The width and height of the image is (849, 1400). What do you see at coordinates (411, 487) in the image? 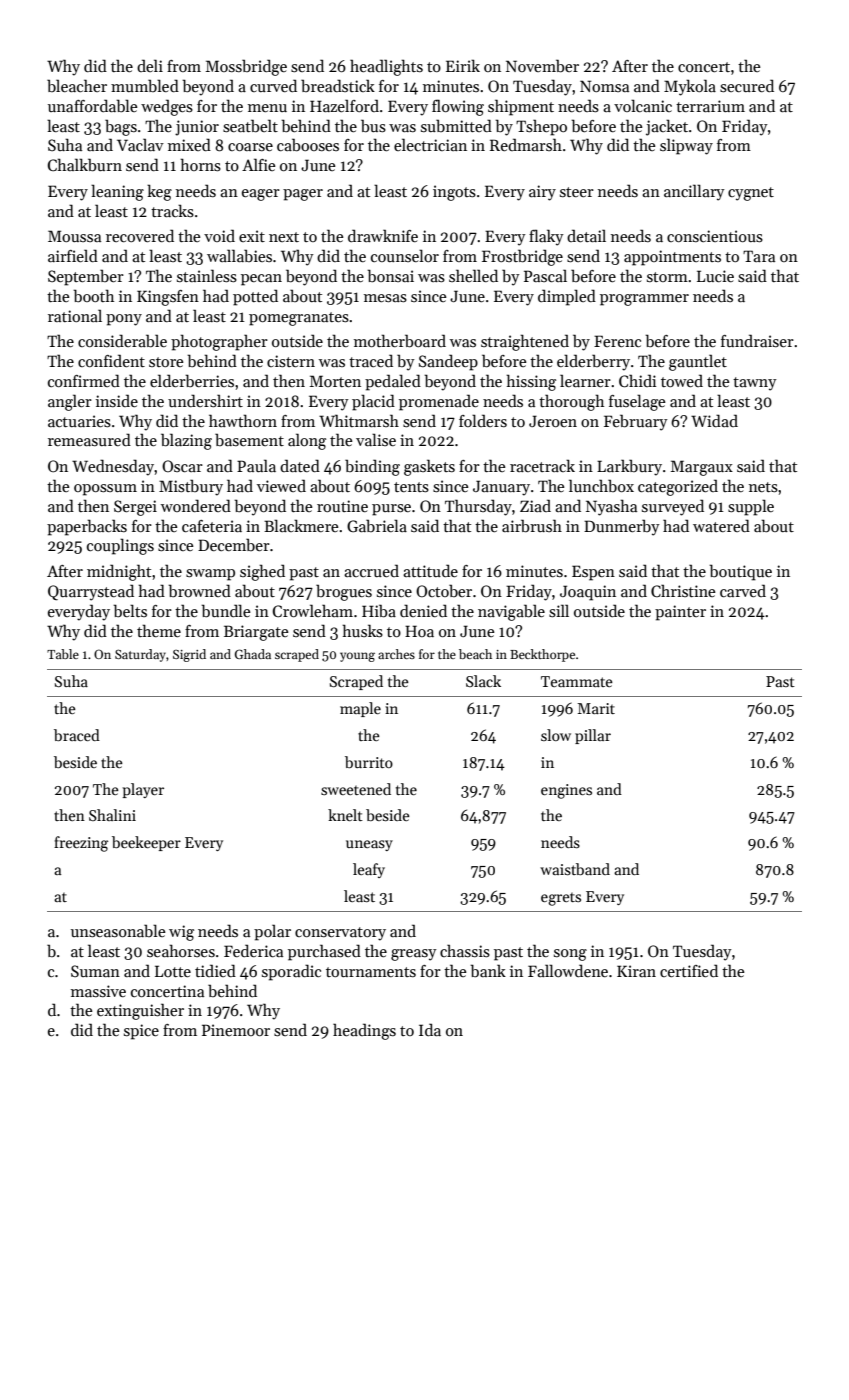
I see `tents` at bounding box center [411, 487].
